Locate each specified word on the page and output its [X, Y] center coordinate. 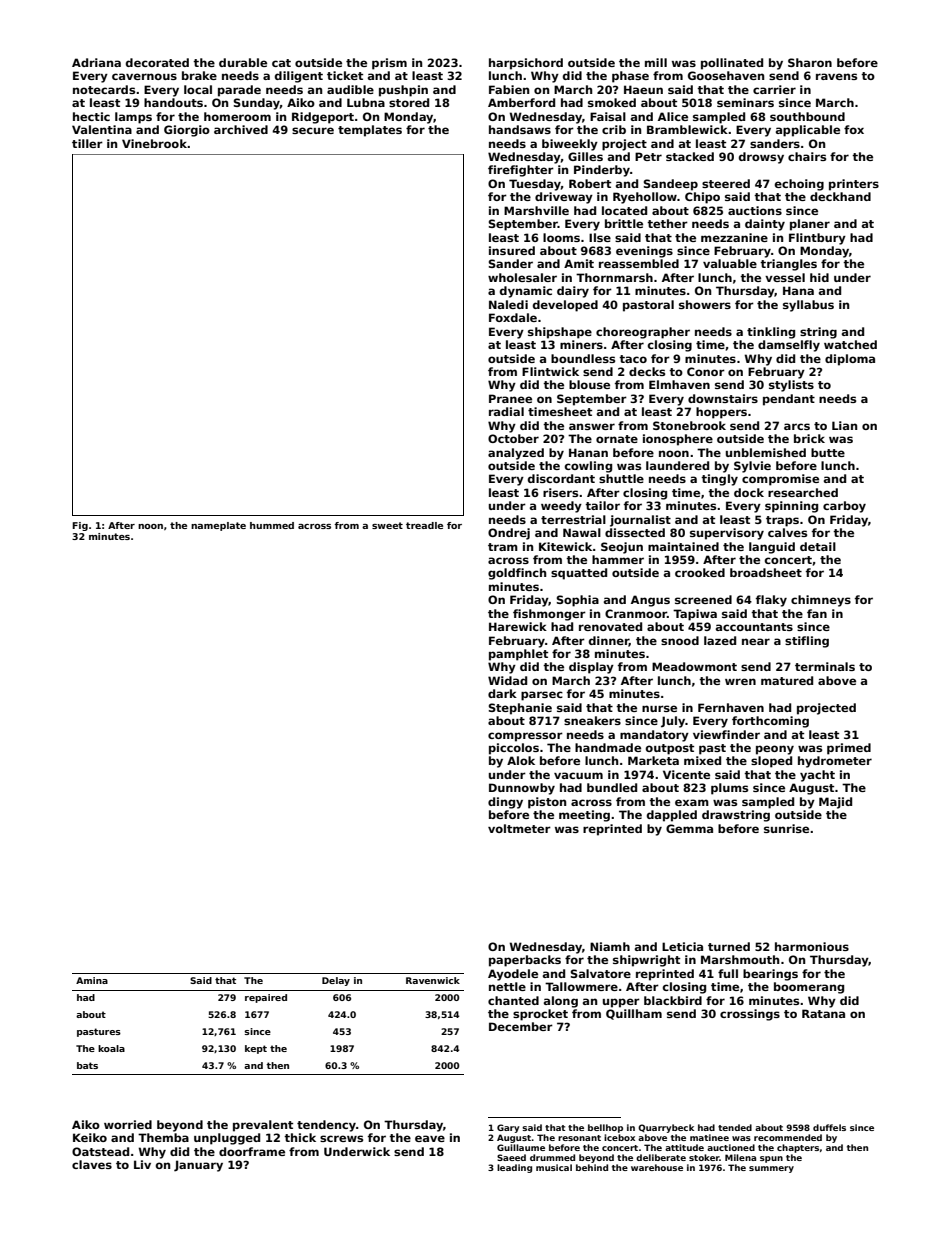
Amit [579, 263]
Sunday [257, 104]
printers [854, 185]
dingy [505, 803]
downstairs [723, 398]
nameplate [218, 526]
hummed [272, 525]
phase [630, 77]
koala [111, 1048]
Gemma [689, 828]
